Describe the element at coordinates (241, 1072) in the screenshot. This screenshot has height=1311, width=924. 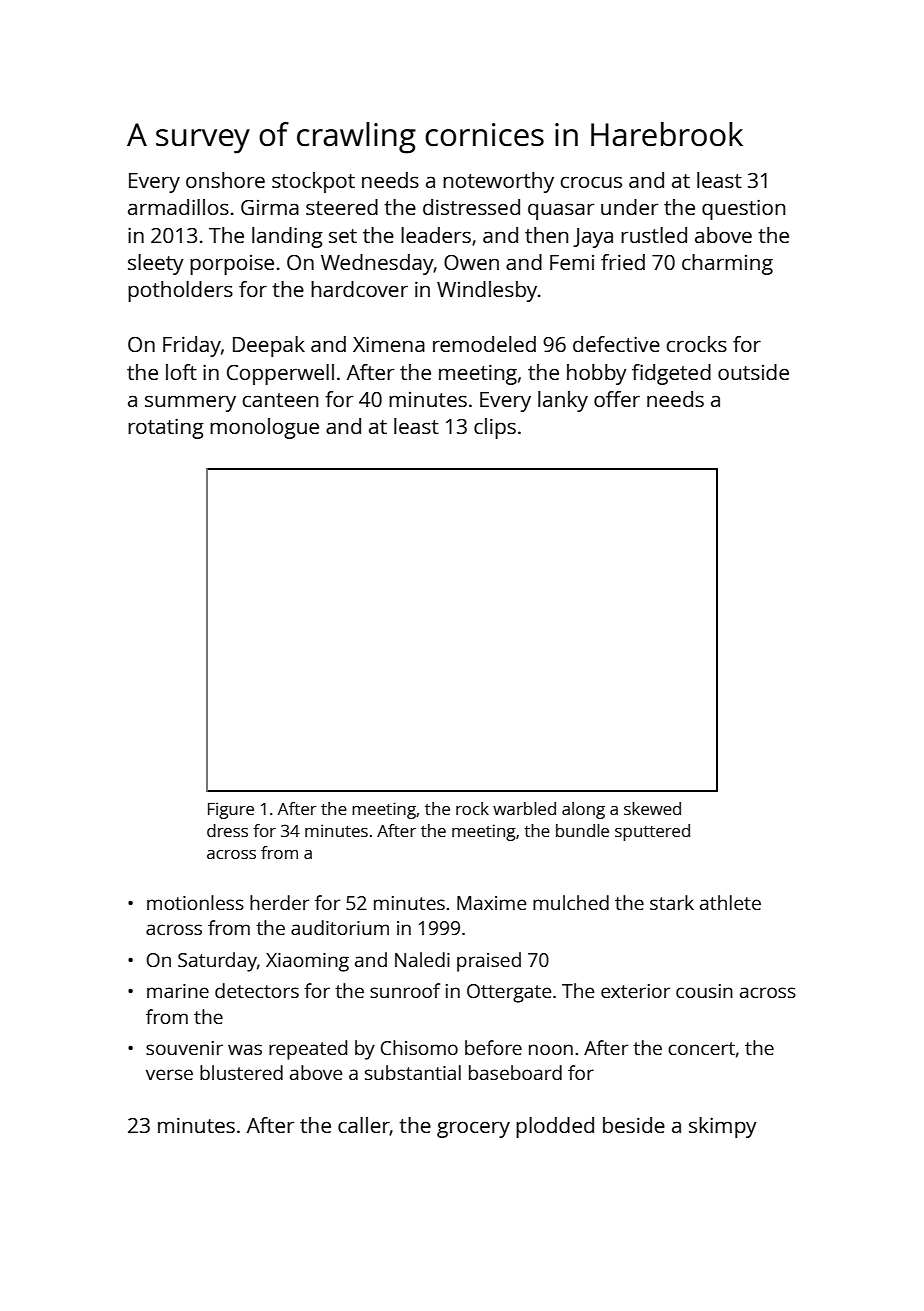
I see `blustered` at that location.
